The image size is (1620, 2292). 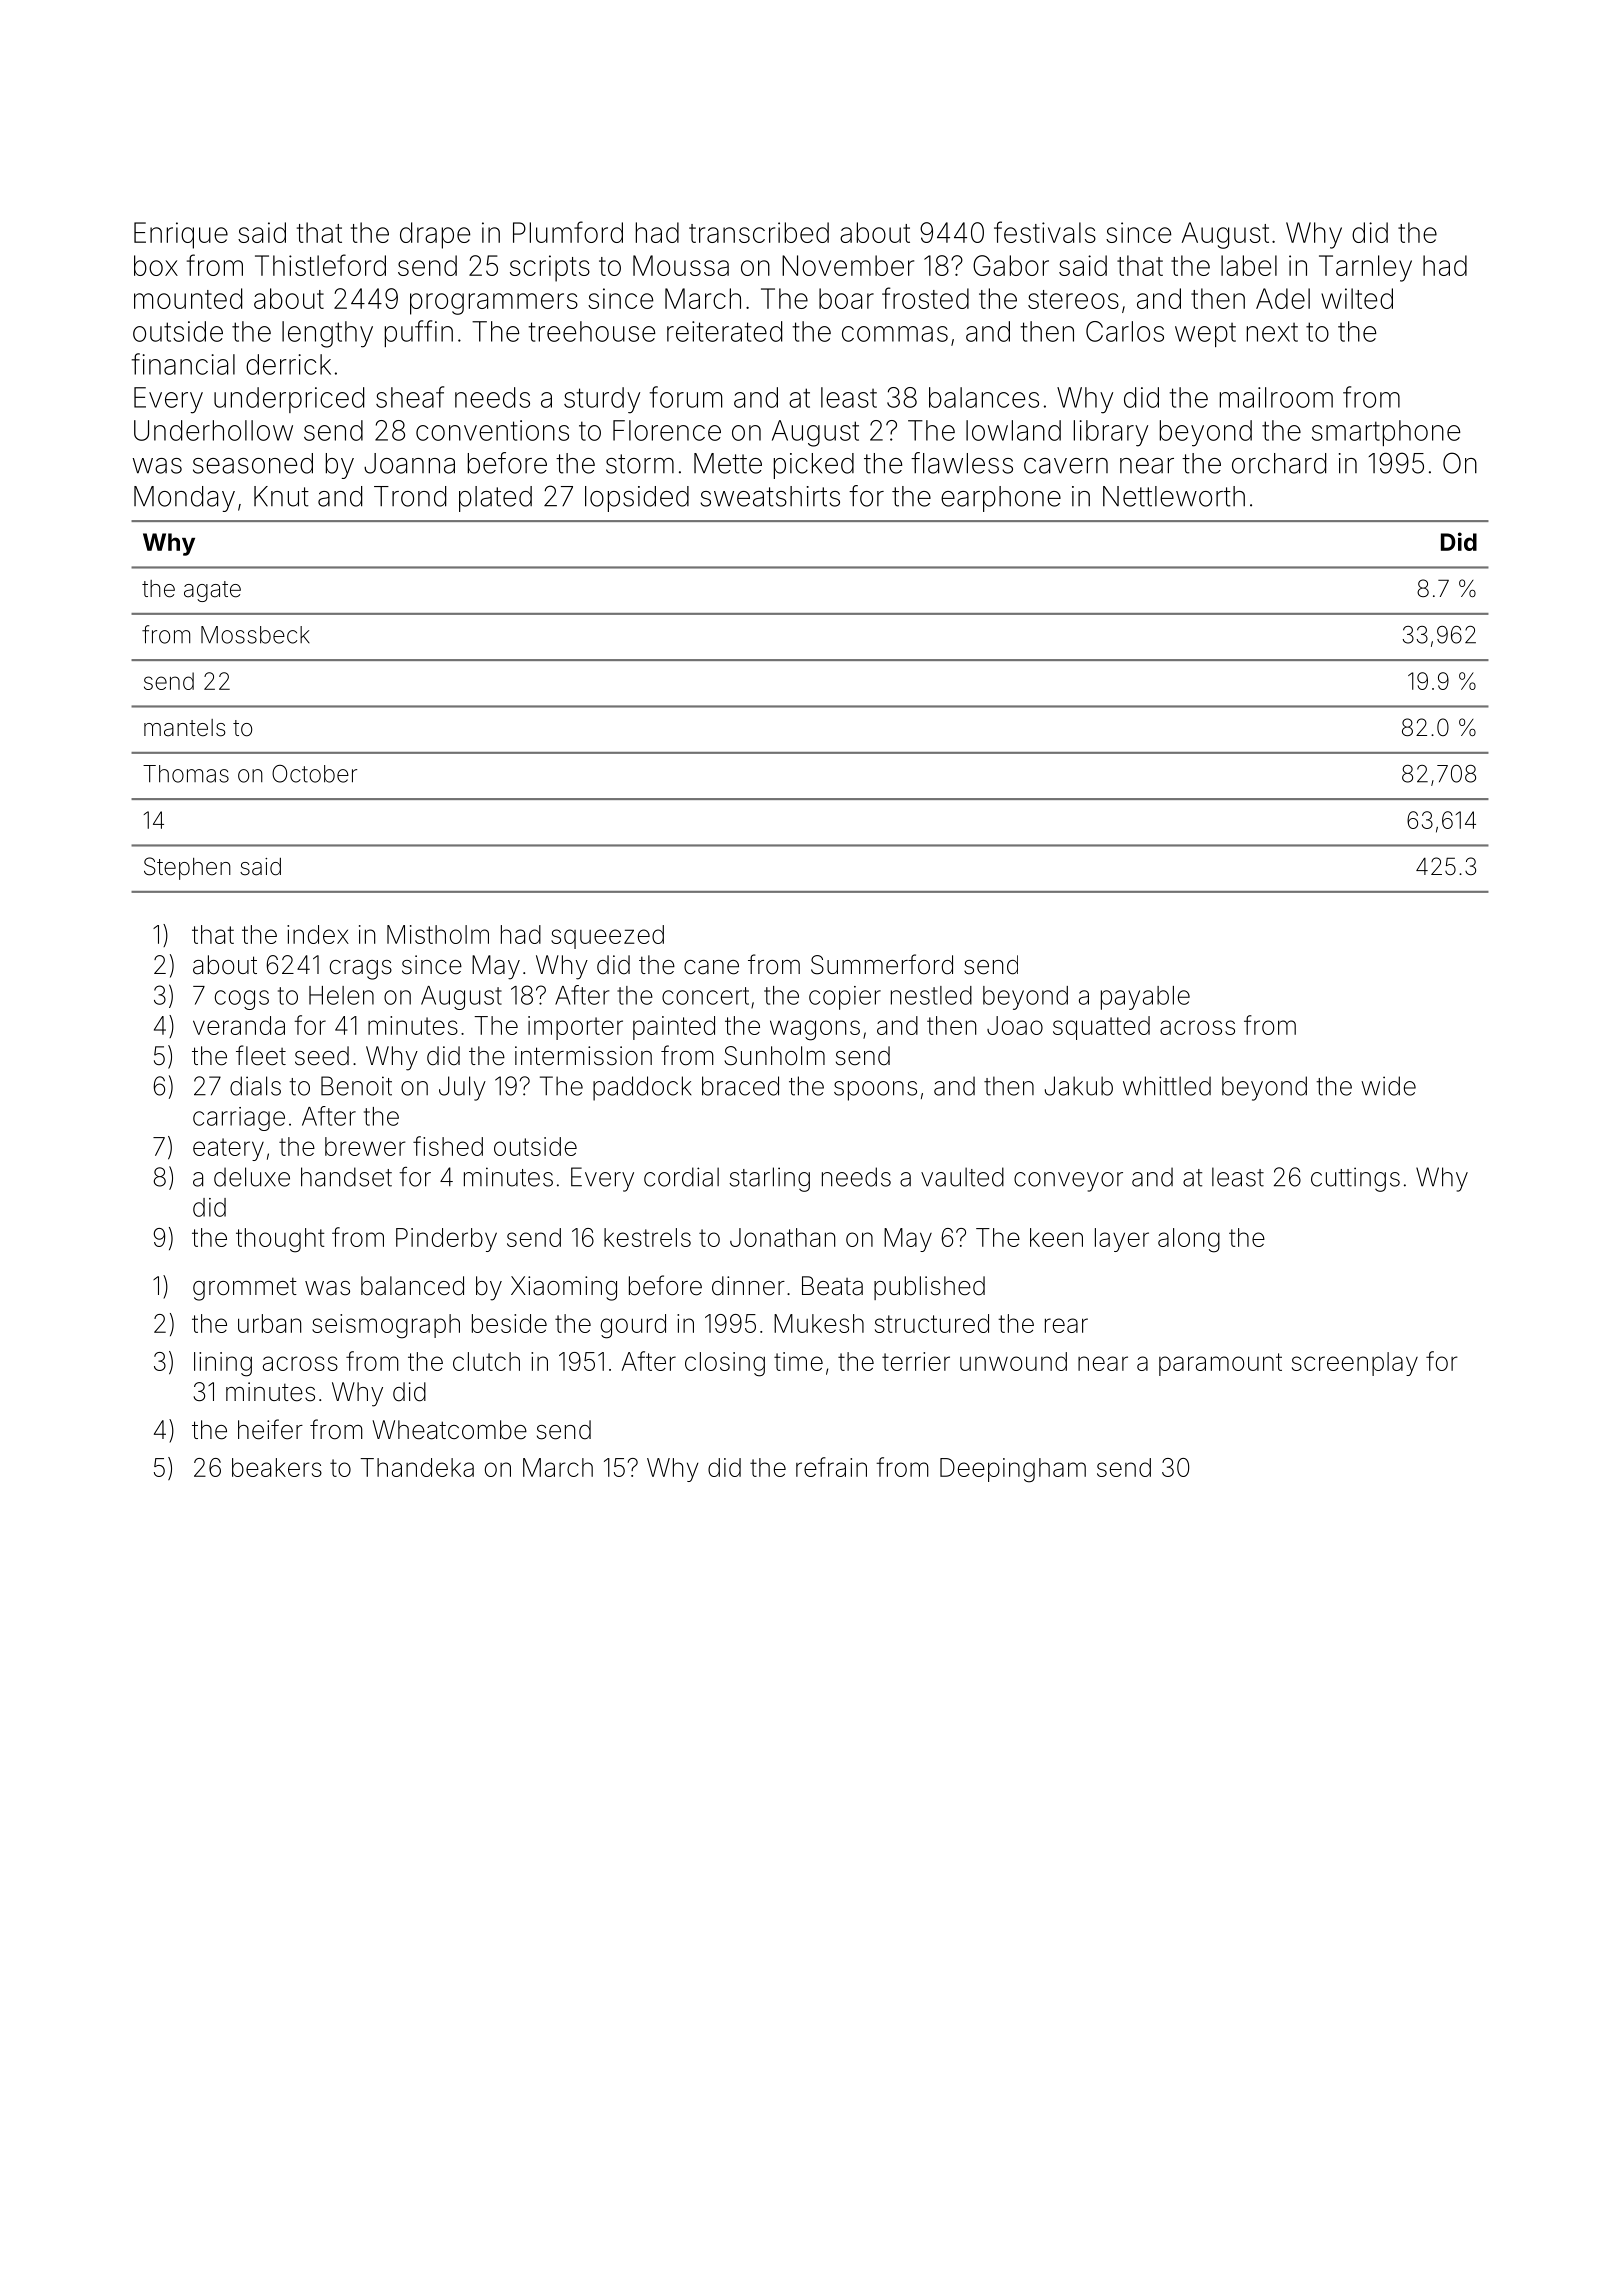 I want to click on Sunholm, so click(x=774, y=1056).
